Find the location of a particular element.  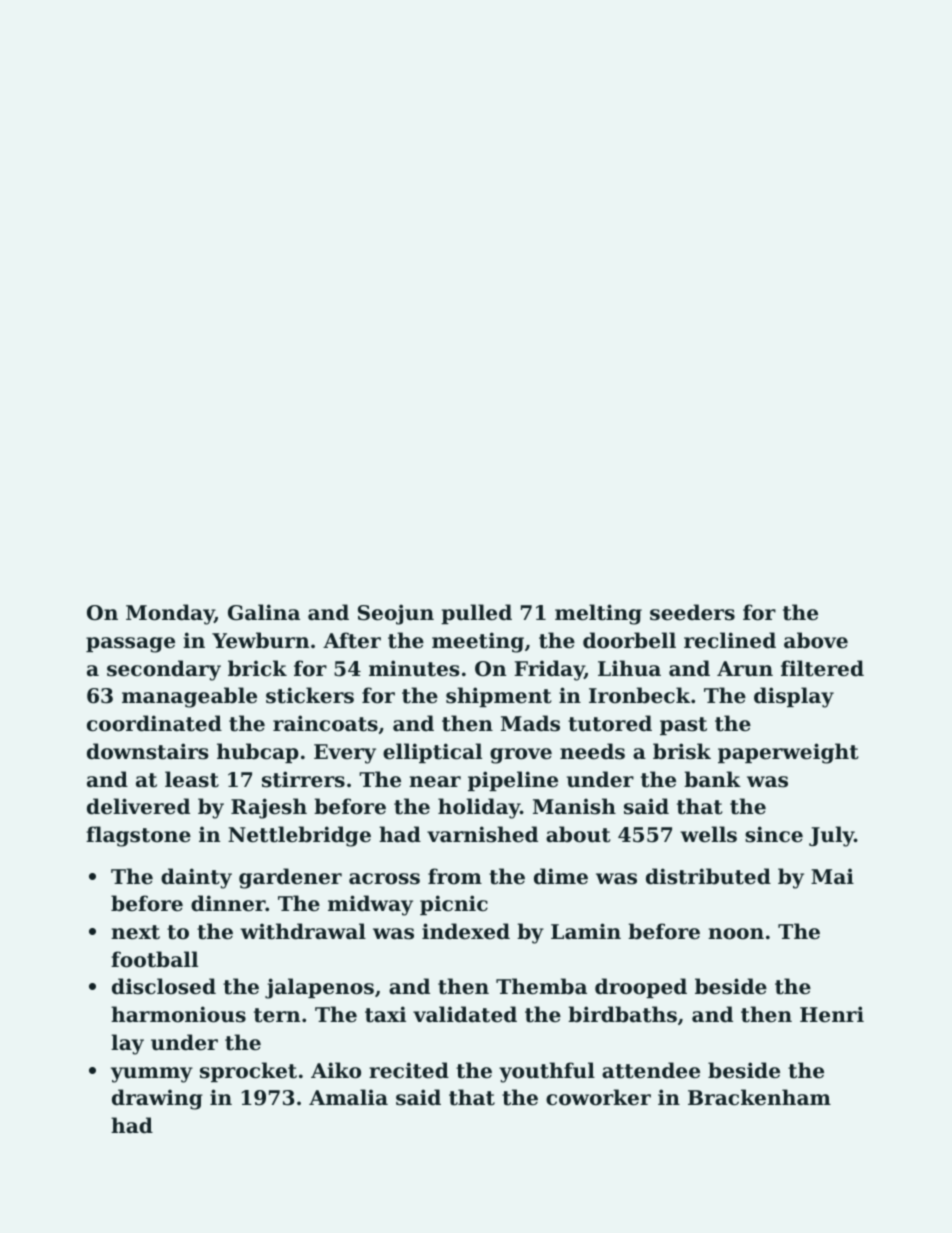

sprocket is located at coordinates (248, 1072).
